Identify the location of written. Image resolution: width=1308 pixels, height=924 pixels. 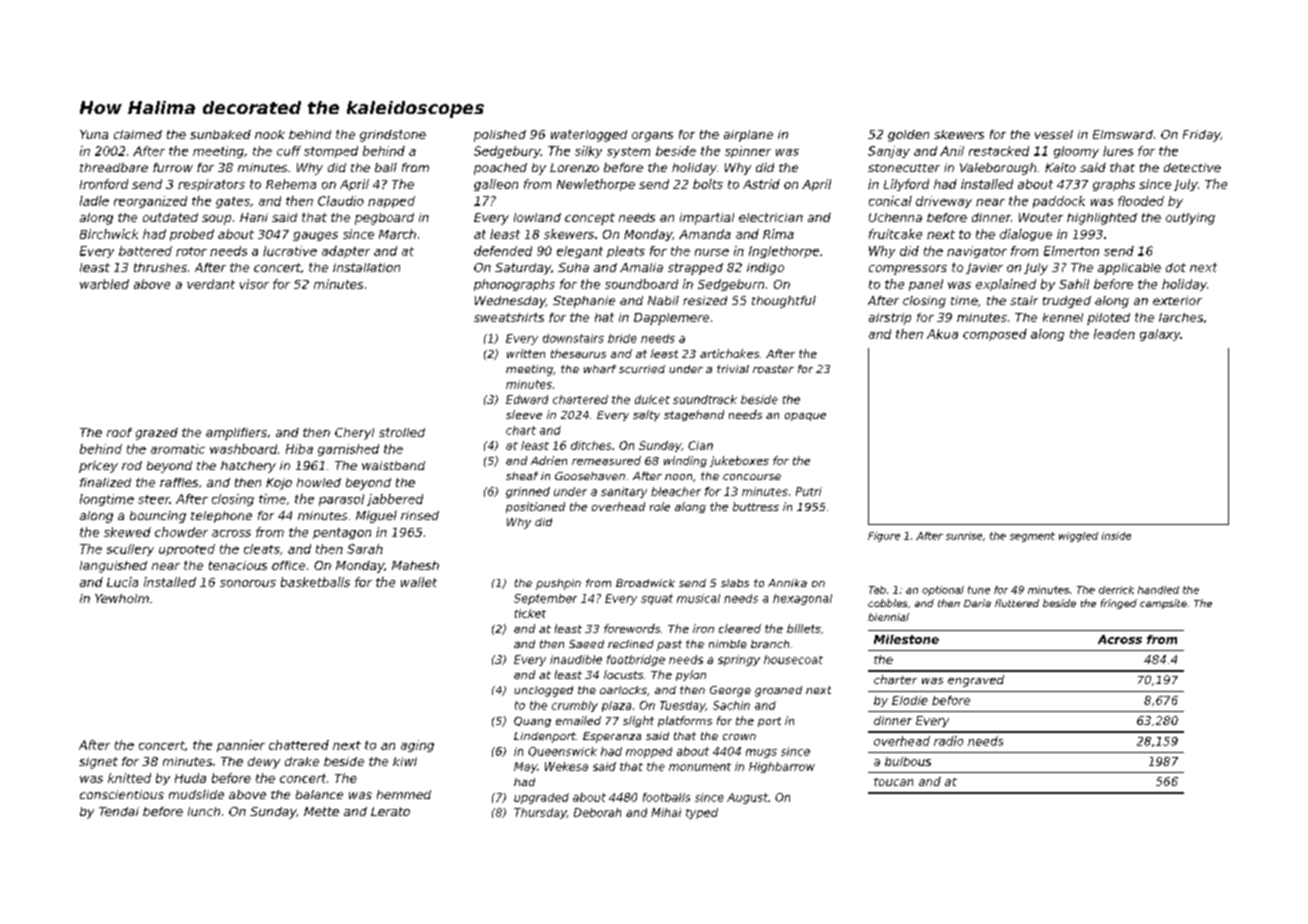
(526, 353).
